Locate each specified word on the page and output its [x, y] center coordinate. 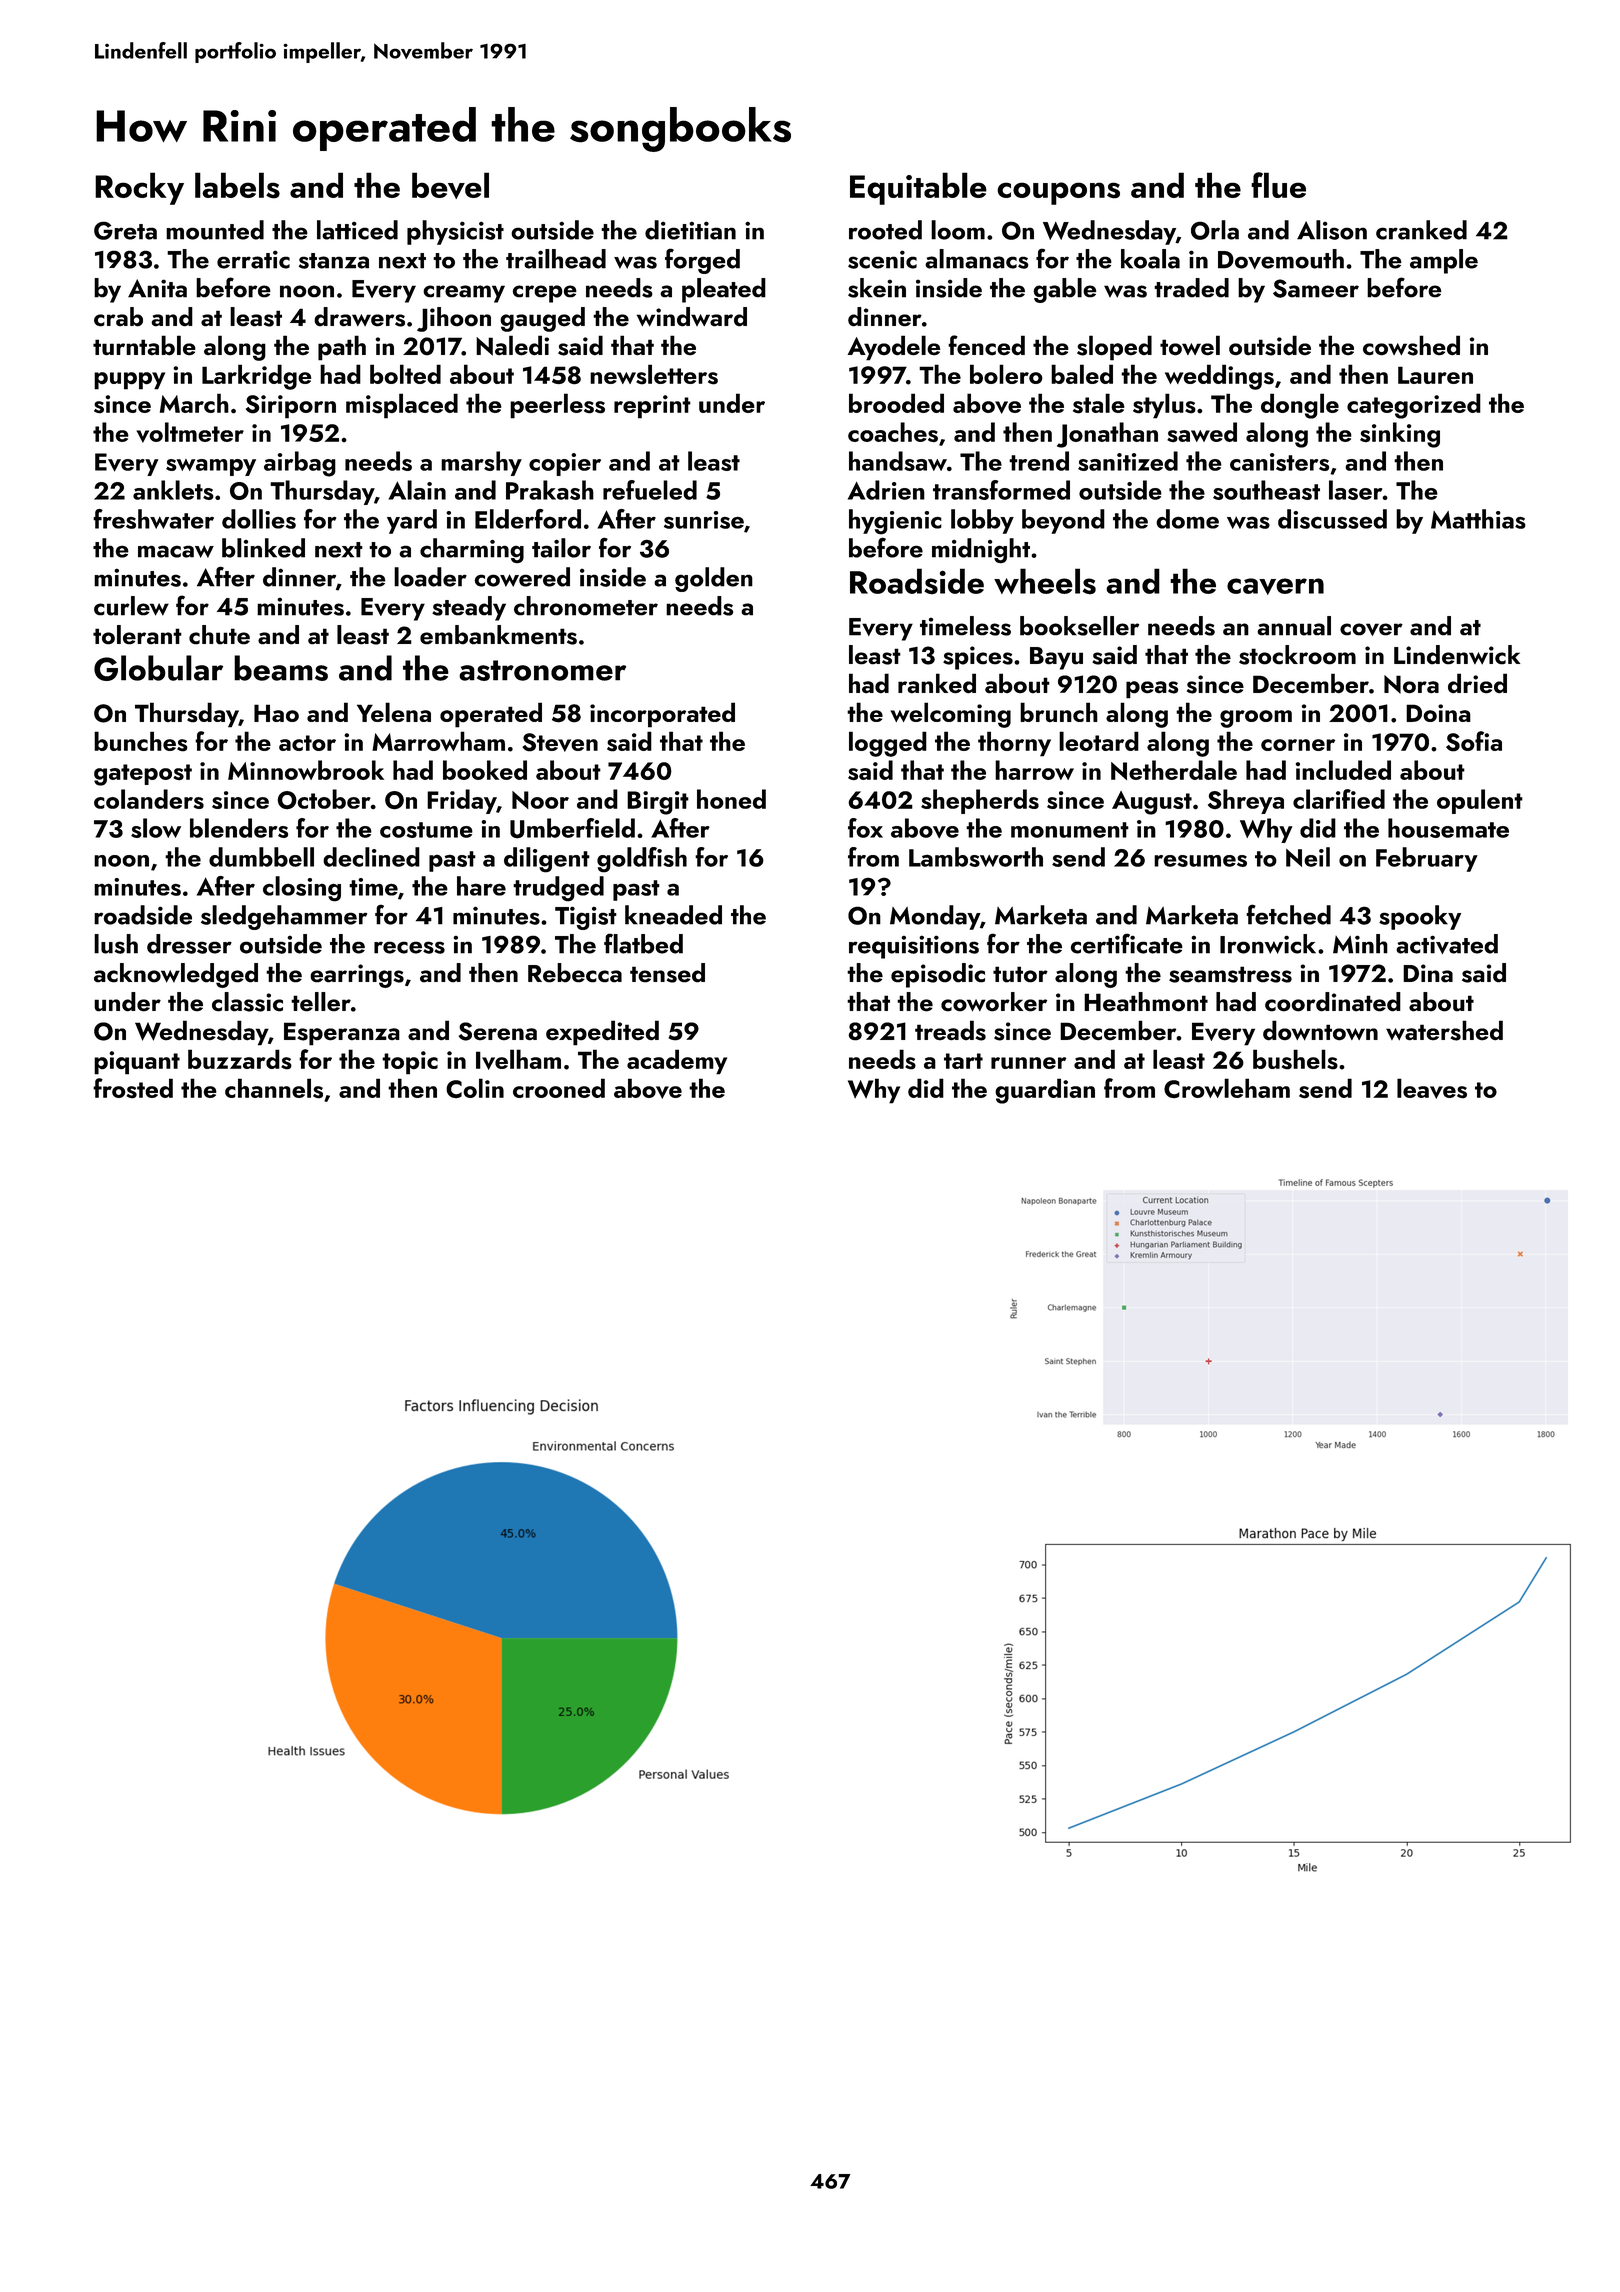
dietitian [690, 230]
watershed [1444, 1030]
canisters [1279, 462]
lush [116, 944]
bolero [1006, 374]
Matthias [1478, 519]
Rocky [139, 188]
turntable [144, 345]
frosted [133, 1088]
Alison [1332, 230]
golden [714, 579]
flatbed [643, 943]
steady [469, 608]
